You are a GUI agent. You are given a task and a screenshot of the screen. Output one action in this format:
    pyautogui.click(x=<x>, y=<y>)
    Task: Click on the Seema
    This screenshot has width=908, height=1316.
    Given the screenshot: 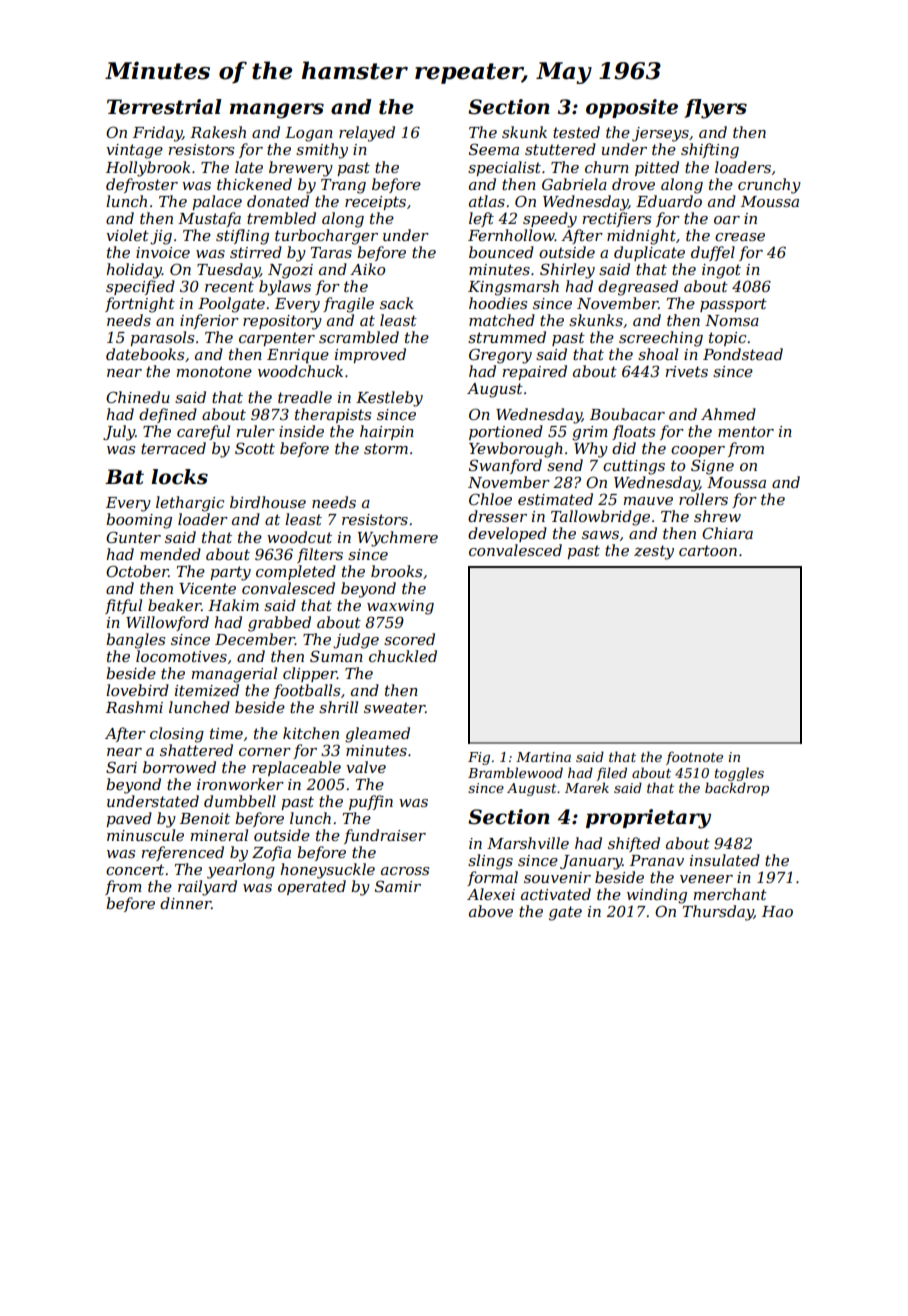 What is the action you would take?
    pyautogui.click(x=494, y=149)
